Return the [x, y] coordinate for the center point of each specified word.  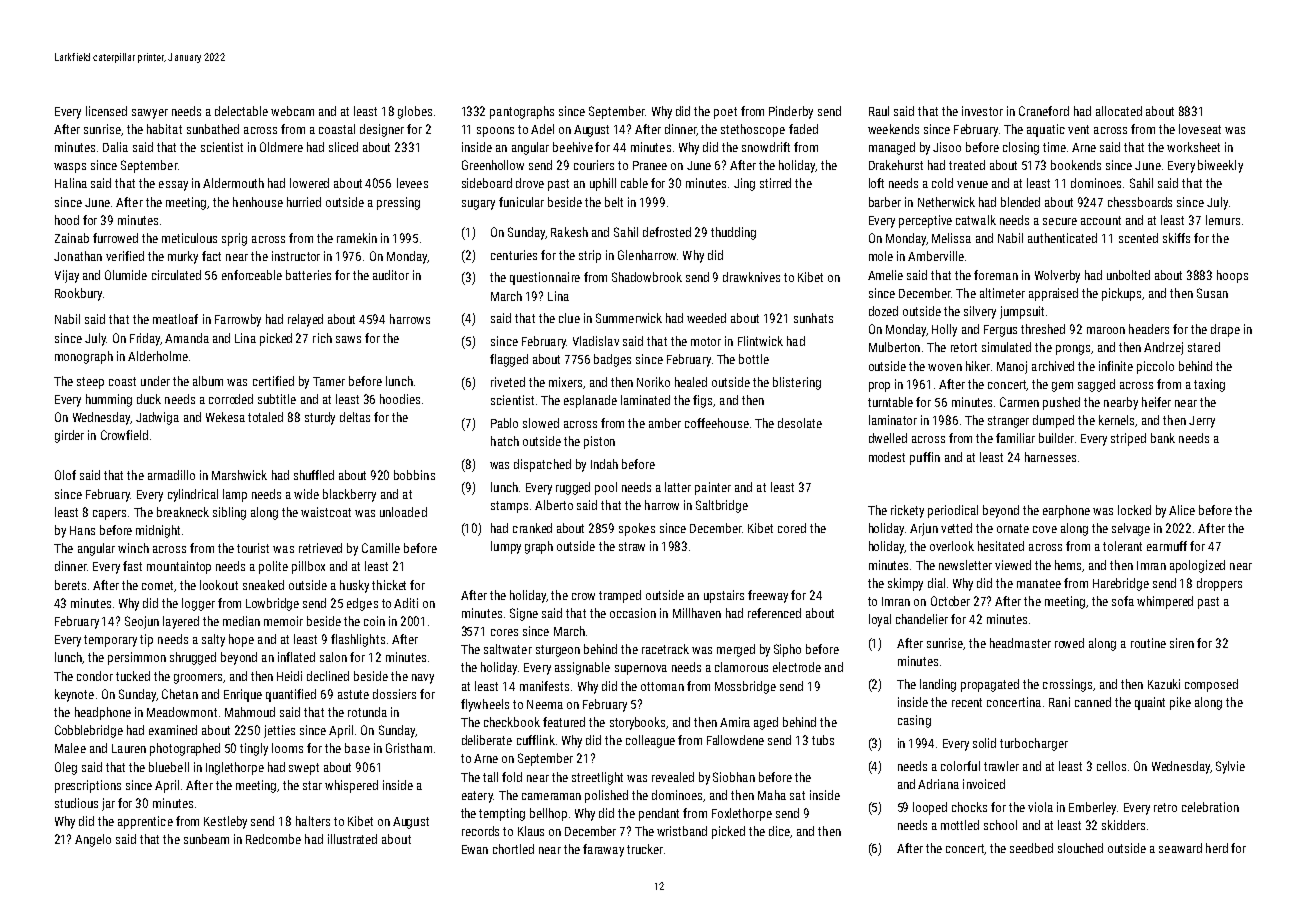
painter [713, 488]
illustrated [352, 839]
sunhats [813, 318]
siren [1182, 643]
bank [1163, 438]
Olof [65, 475]
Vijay [67, 276]
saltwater [508, 649]
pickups [1121, 294]
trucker [645, 849]
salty [213, 640]
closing [1021, 148]
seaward [1180, 848]
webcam [292, 111]
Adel [542, 129]
